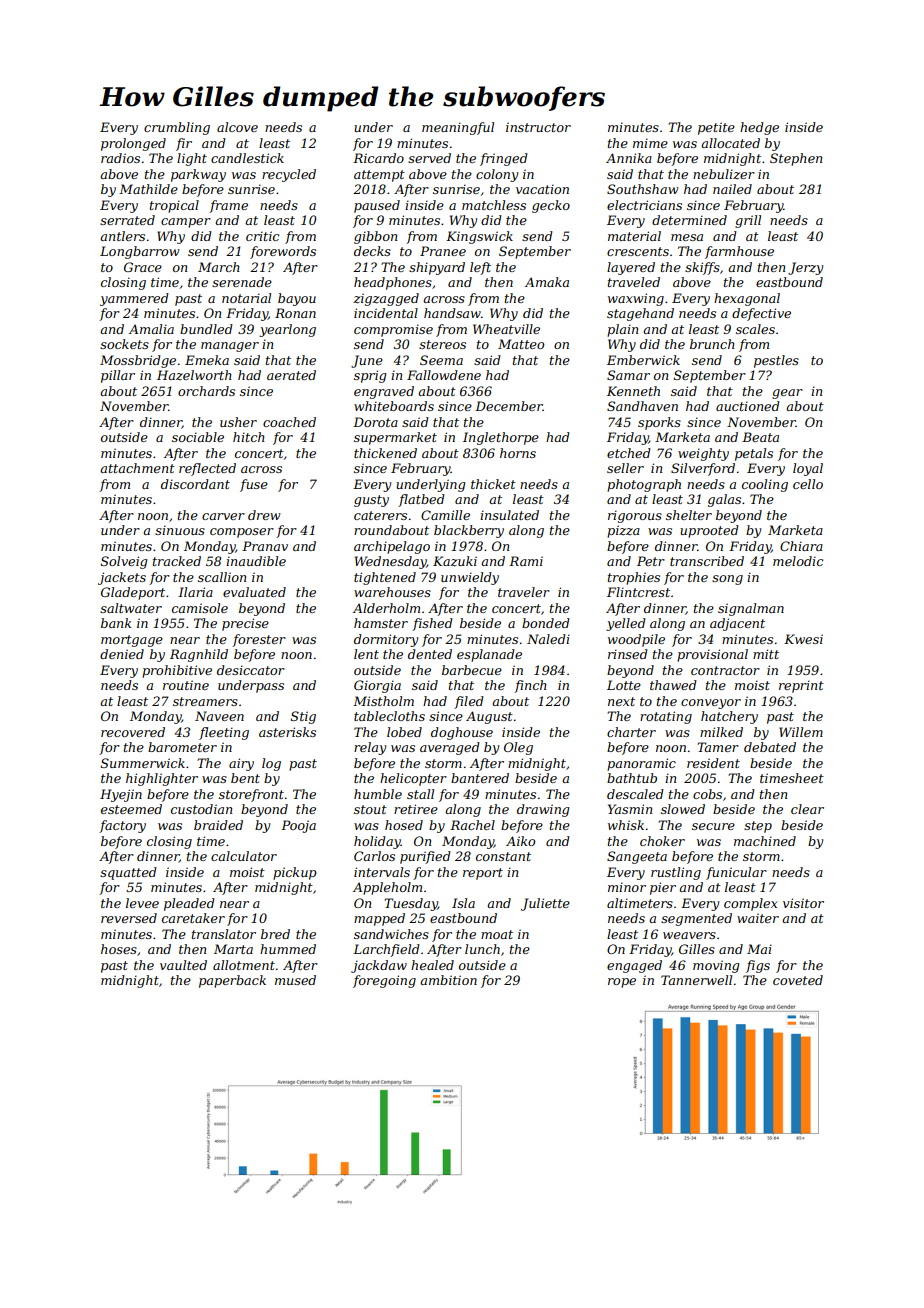 This page has height=1308, width=924. I want to click on bank, so click(116, 623).
